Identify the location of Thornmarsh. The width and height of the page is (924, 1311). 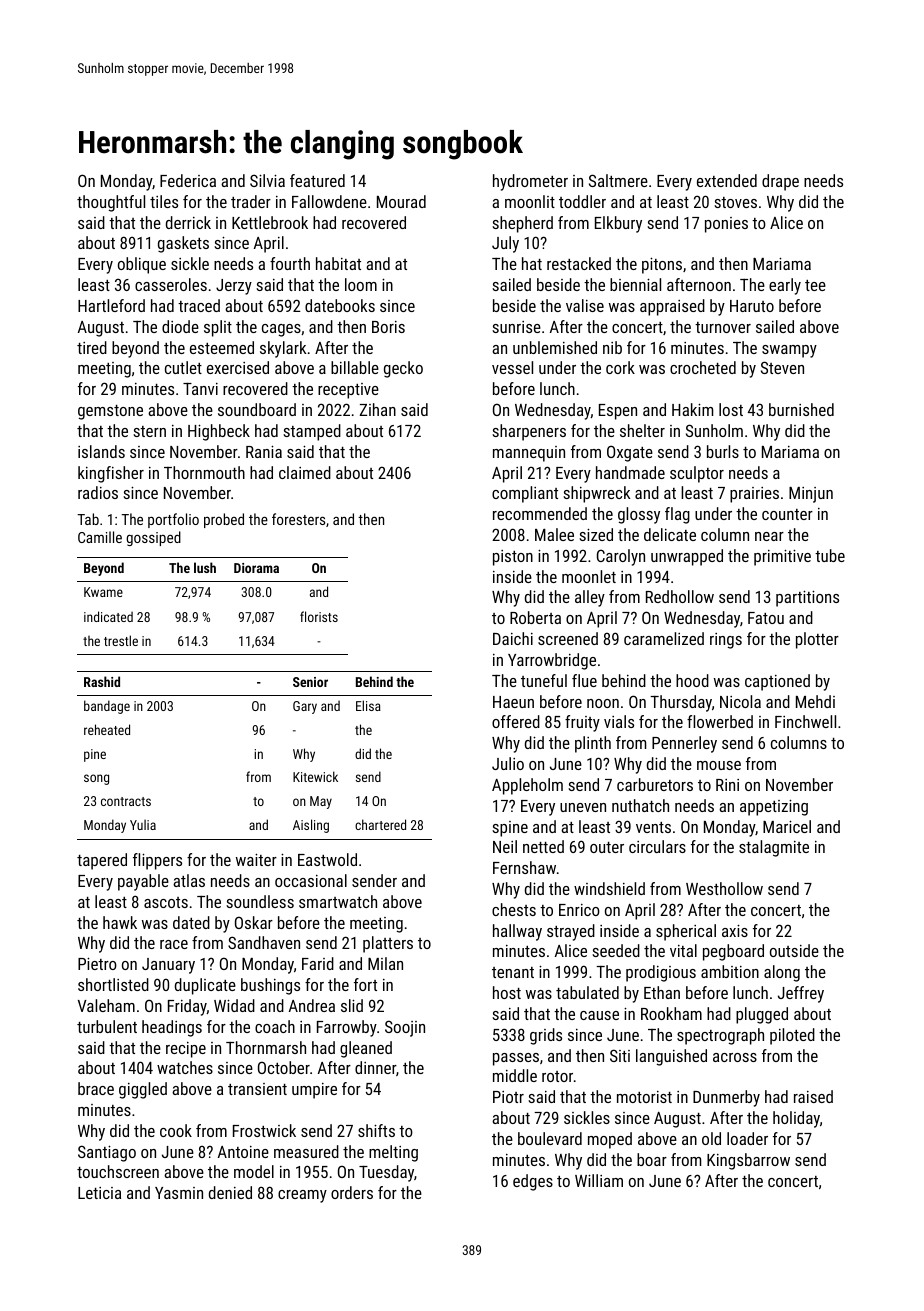
(266, 1047).
